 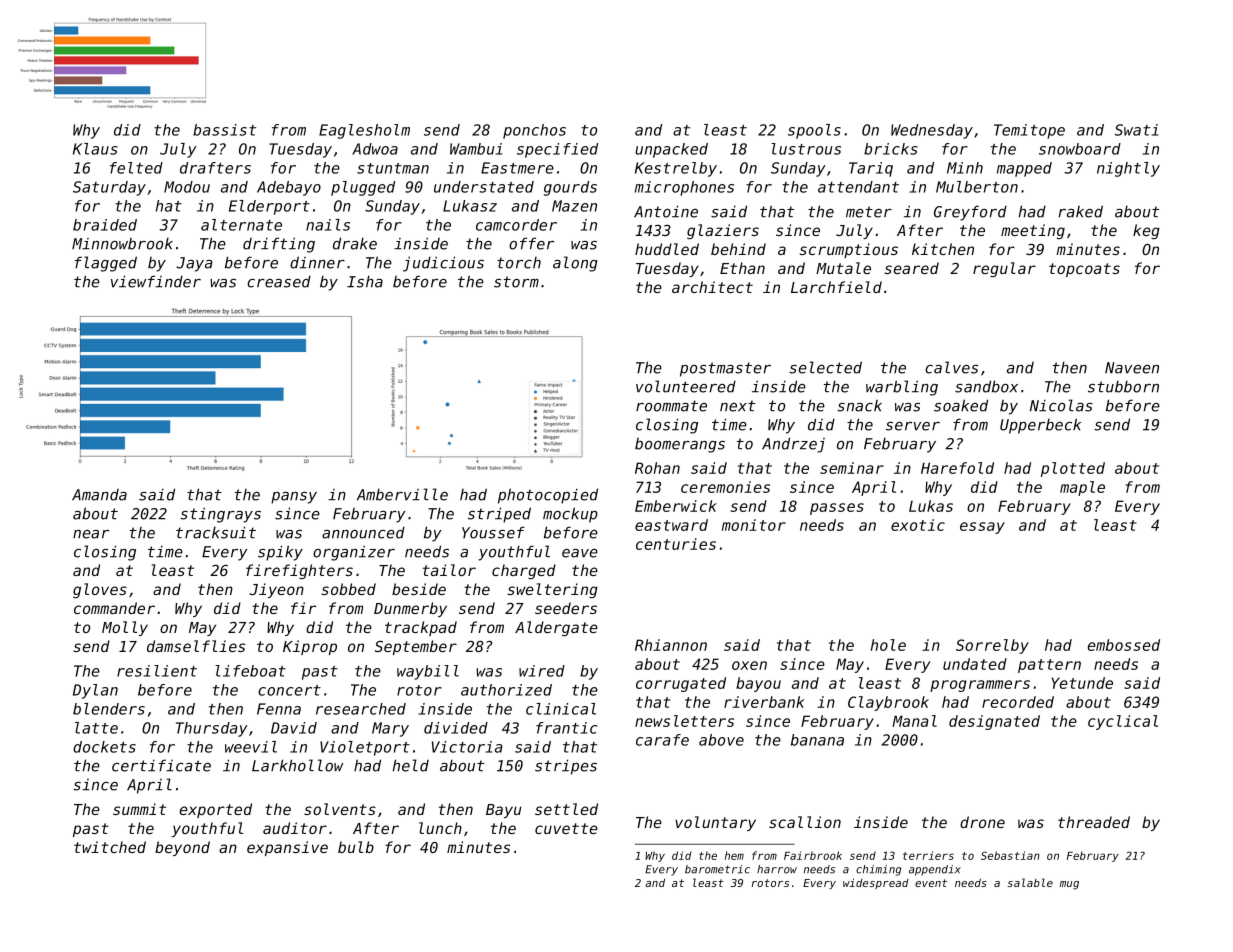 I want to click on torch, so click(x=519, y=263).
